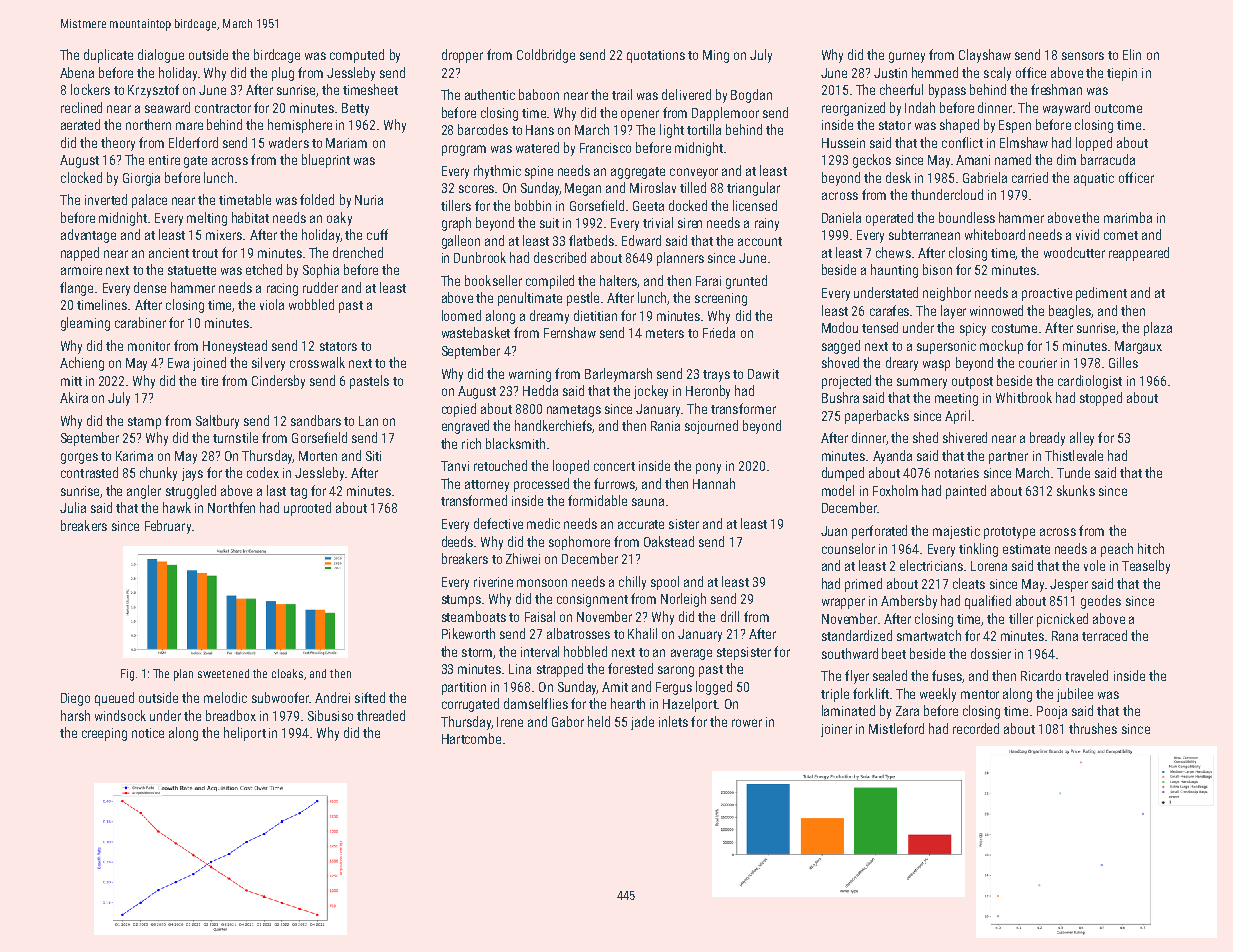 This image has width=1233, height=952. I want to click on monsoon, so click(542, 583).
